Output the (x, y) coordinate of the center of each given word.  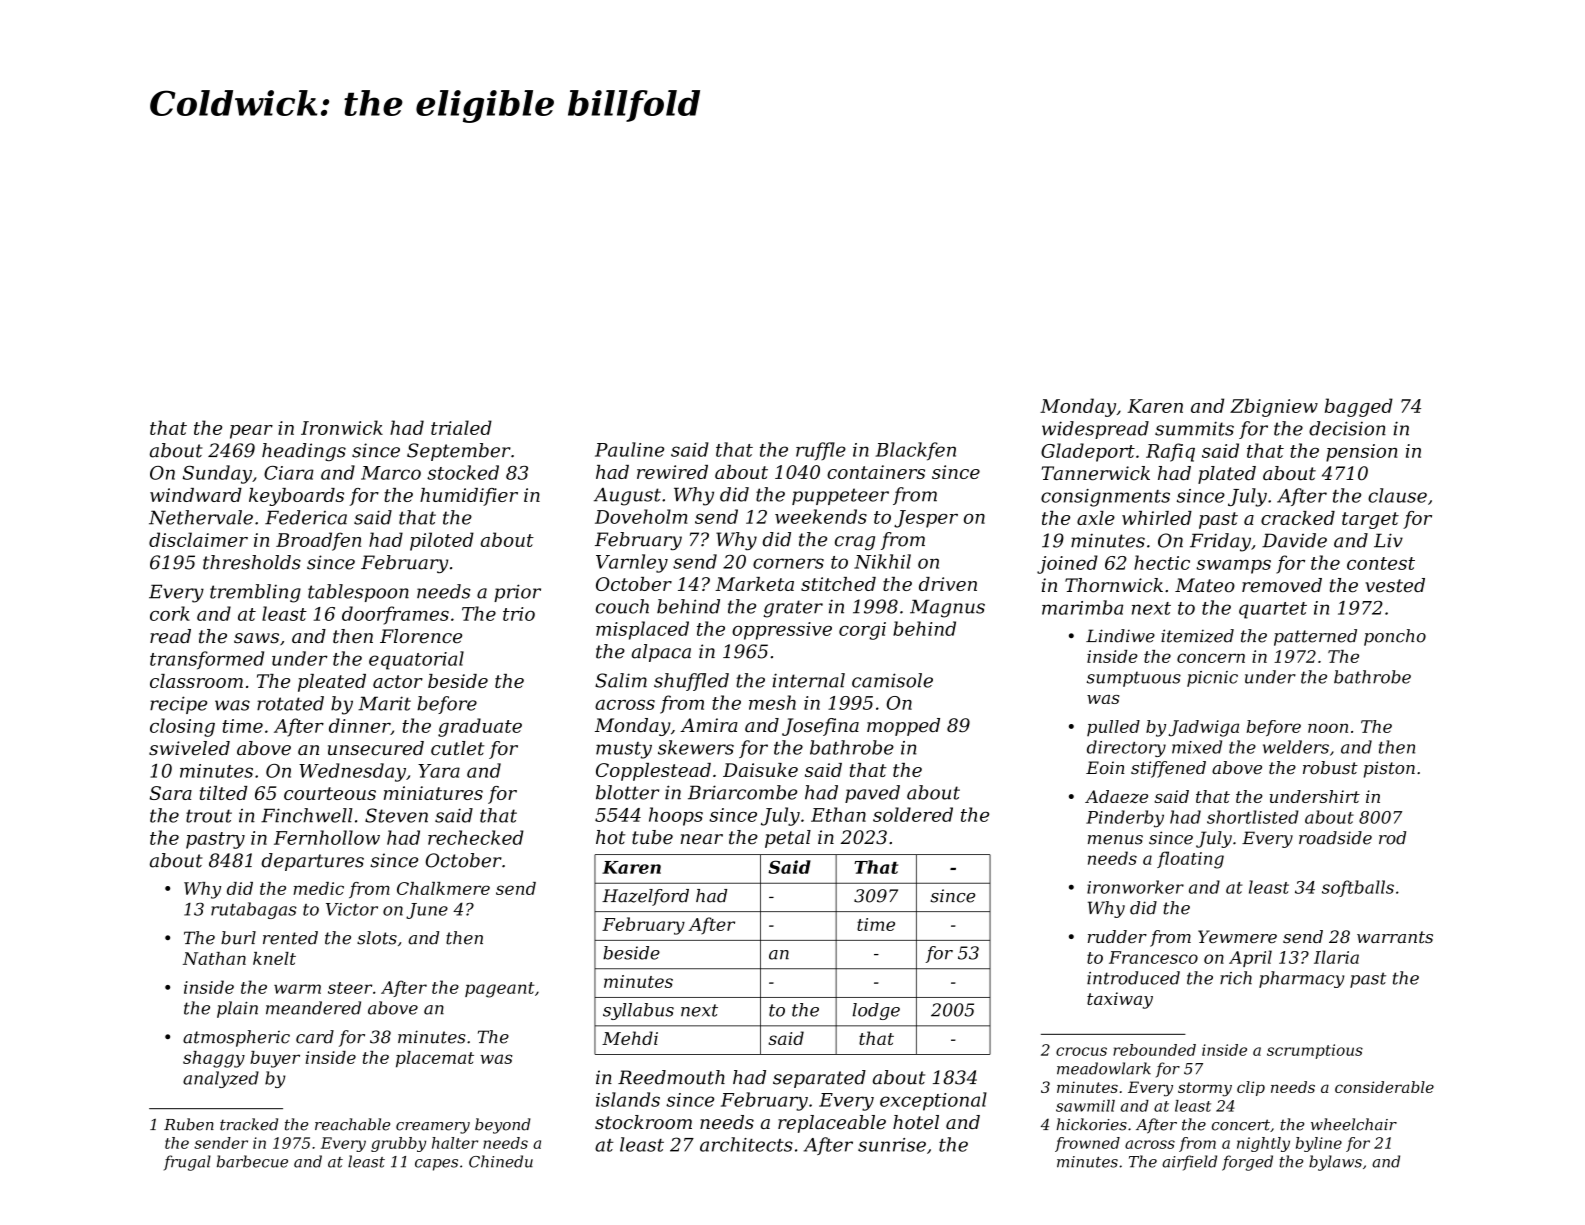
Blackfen (916, 451)
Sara (171, 793)
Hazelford (645, 897)
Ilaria (1336, 957)
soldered (913, 814)
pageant (500, 990)
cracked (1298, 518)
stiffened (1168, 769)
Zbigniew (1274, 407)
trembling (255, 593)
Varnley (632, 563)
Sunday (217, 474)
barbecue (252, 1161)
